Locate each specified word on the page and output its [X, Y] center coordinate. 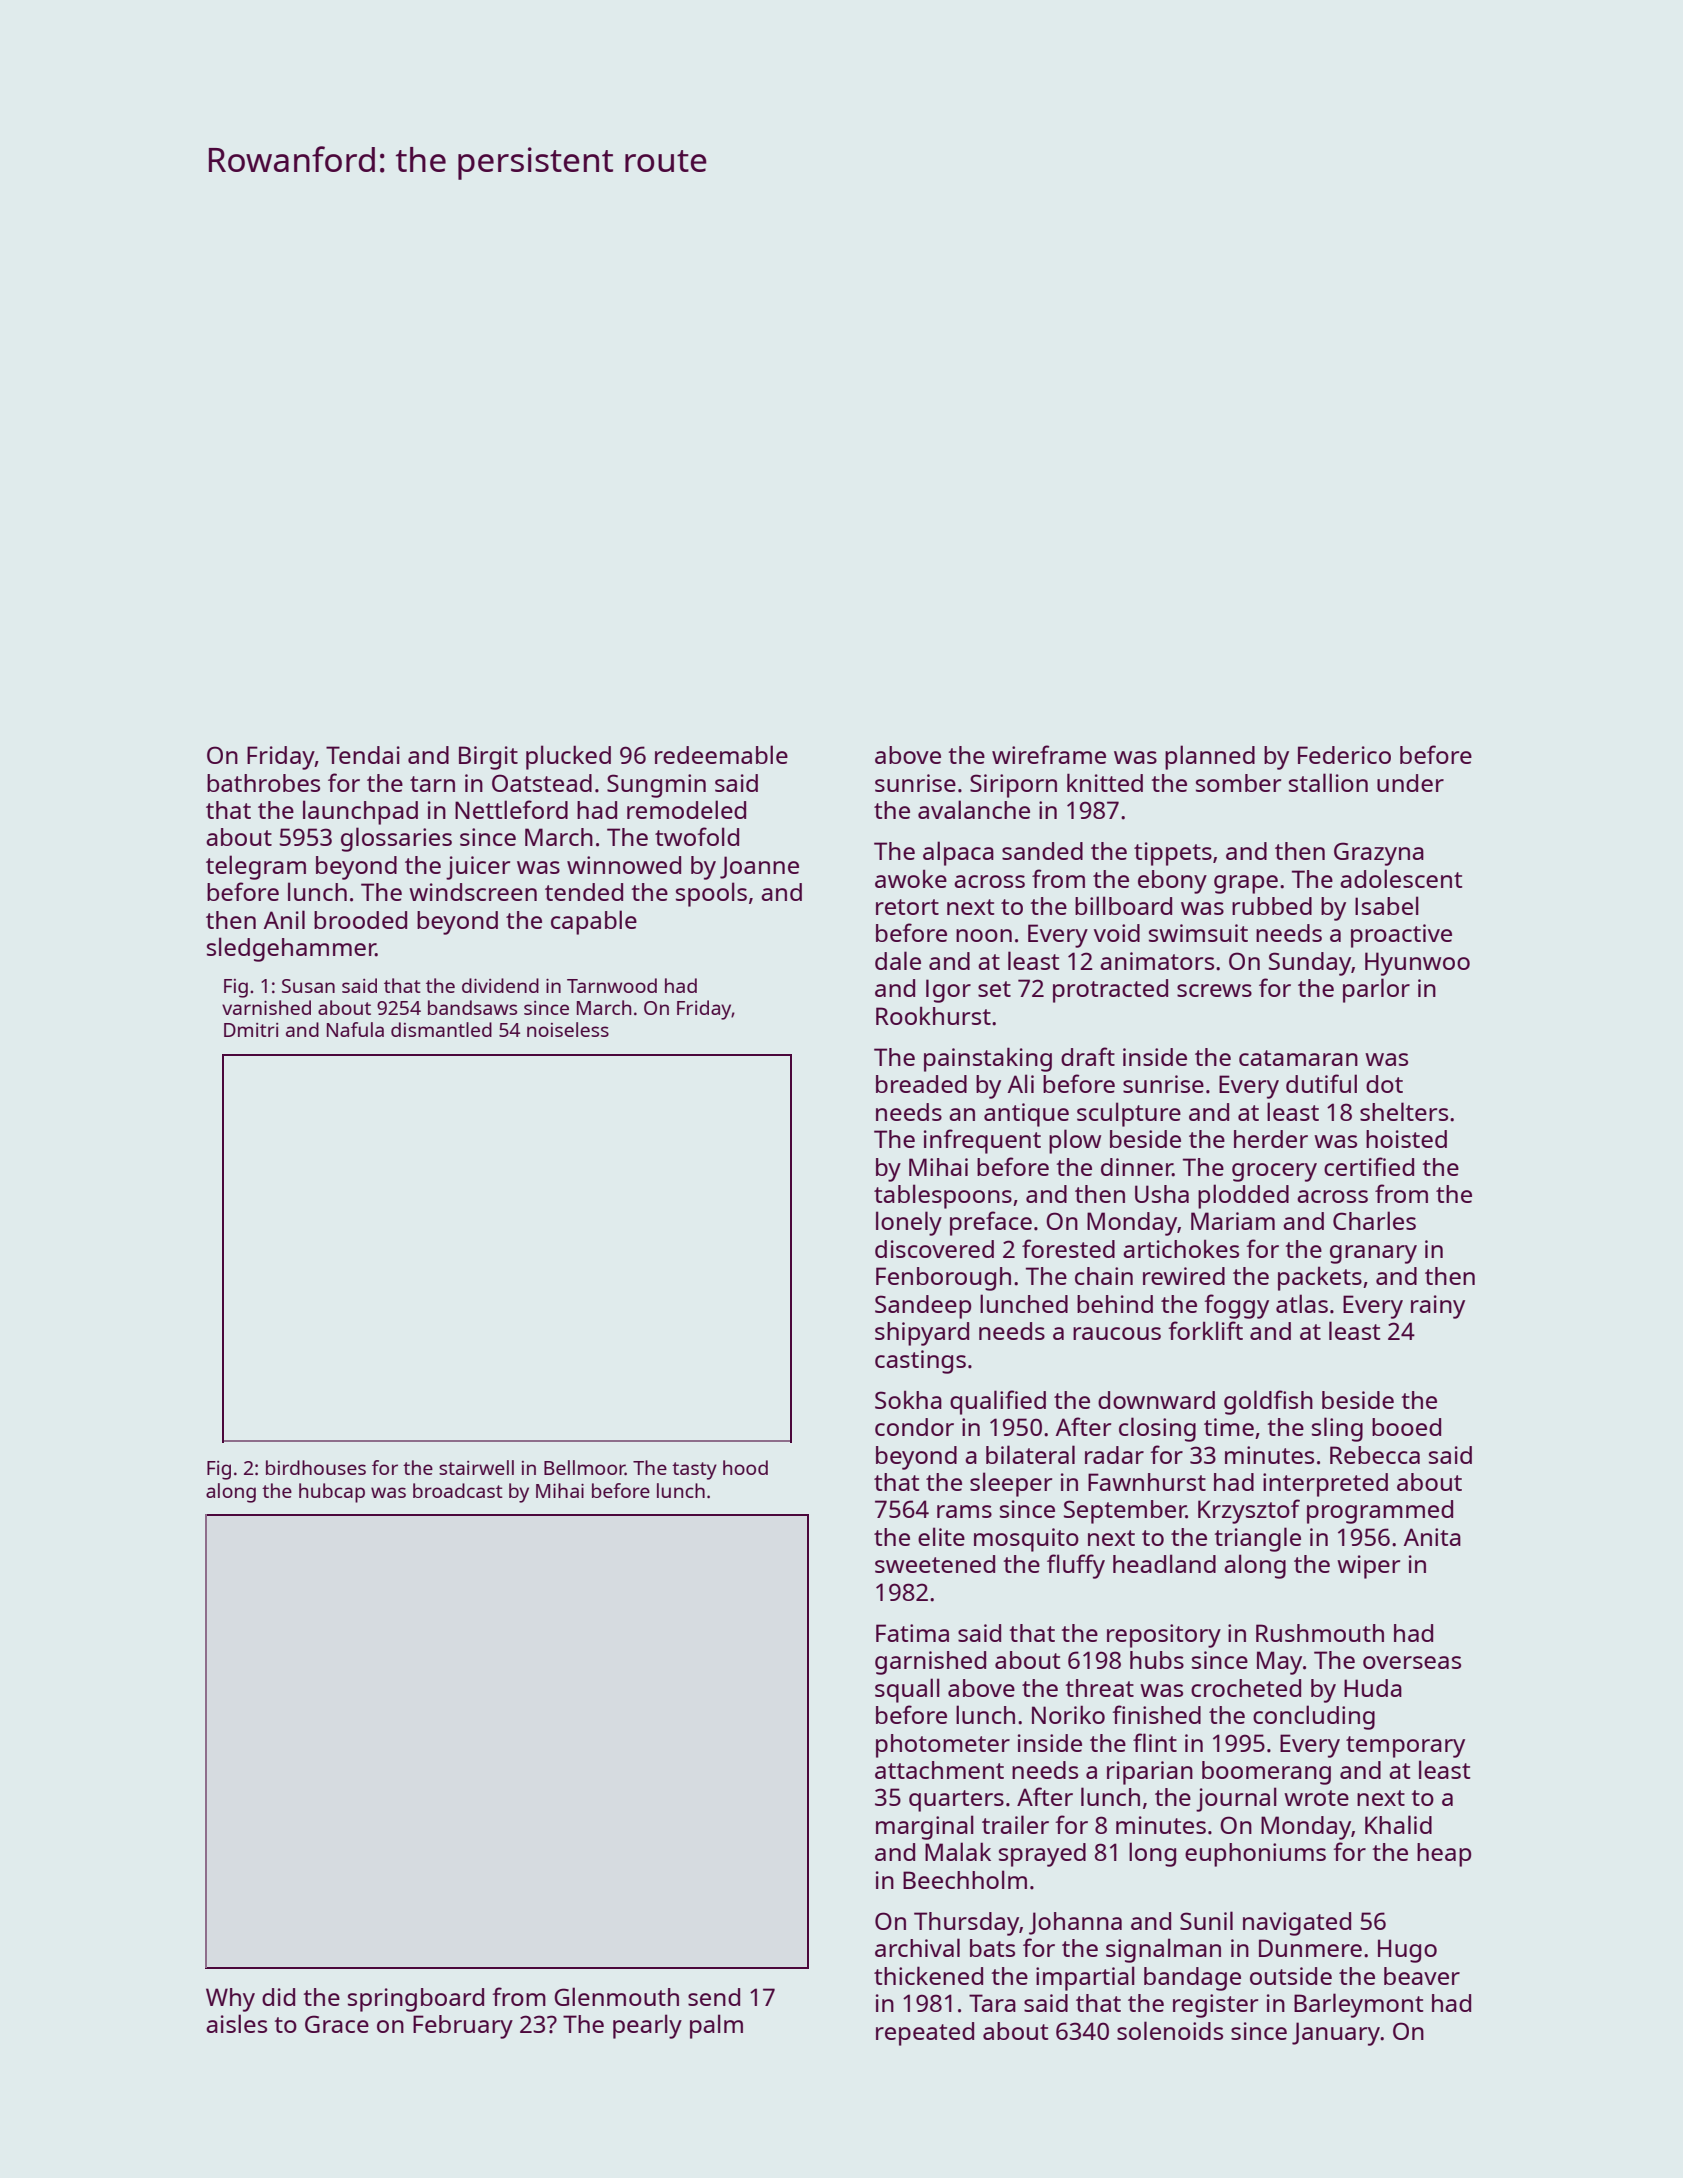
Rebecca [1375, 1455]
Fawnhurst [1147, 1482]
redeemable [721, 754]
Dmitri [251, 1030]
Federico [1344, 755]
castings [920, 1362]
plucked [568, 757]
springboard [416, 2000]
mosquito [1026, 1540]
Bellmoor [584, 1467]
